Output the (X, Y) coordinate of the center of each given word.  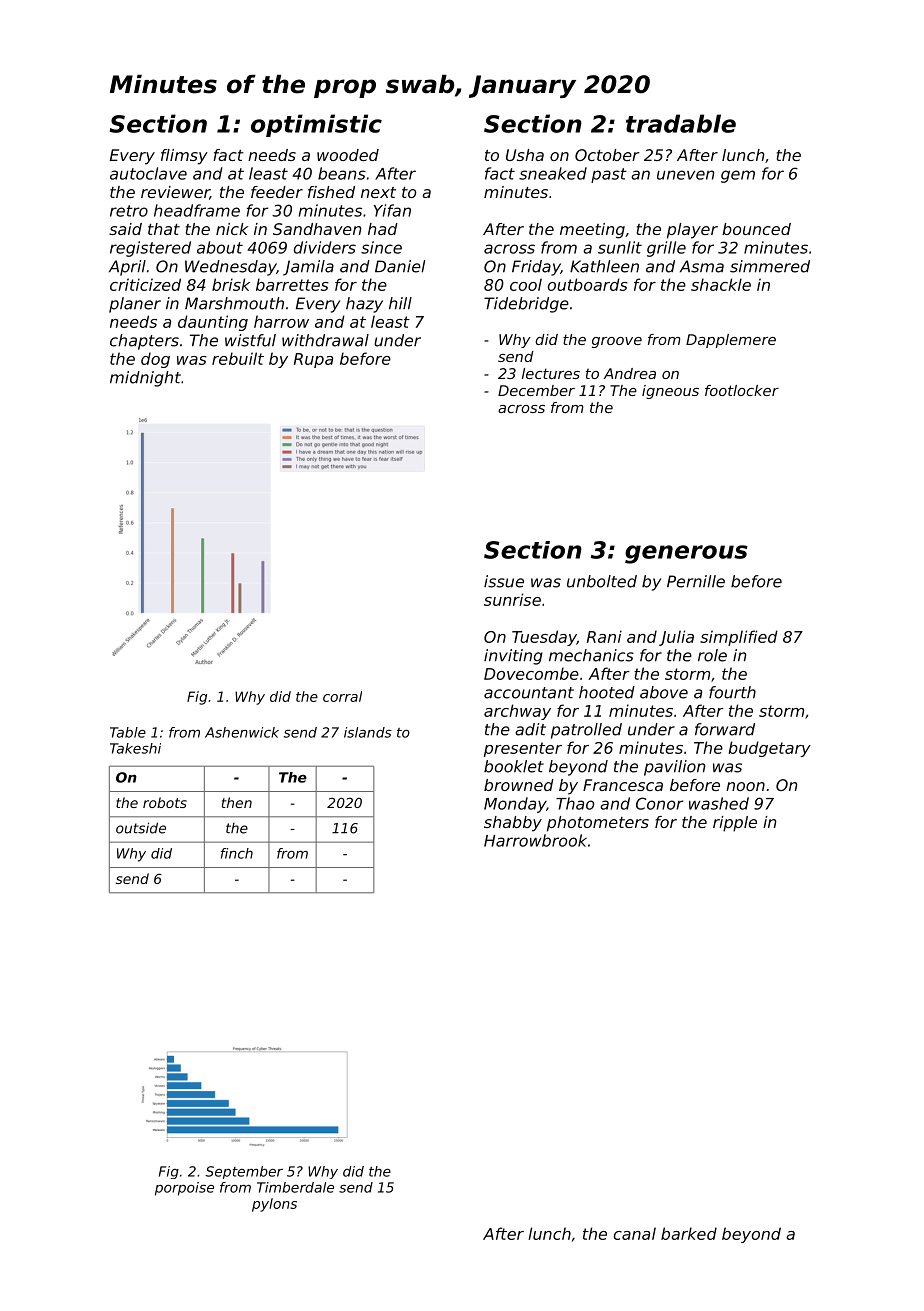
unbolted (602, 581)
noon (745, 786)
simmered (770, 266)
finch (237, 853)
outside (141, 828)
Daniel (400, 266)
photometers (598, 824)
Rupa (313, 360)
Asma (702, 266)
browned (519, 785)
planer (135, 305)
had (383, 229)
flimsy (184, 157)
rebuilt (238, 358)
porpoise (184, 1189)
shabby (513, 824)
